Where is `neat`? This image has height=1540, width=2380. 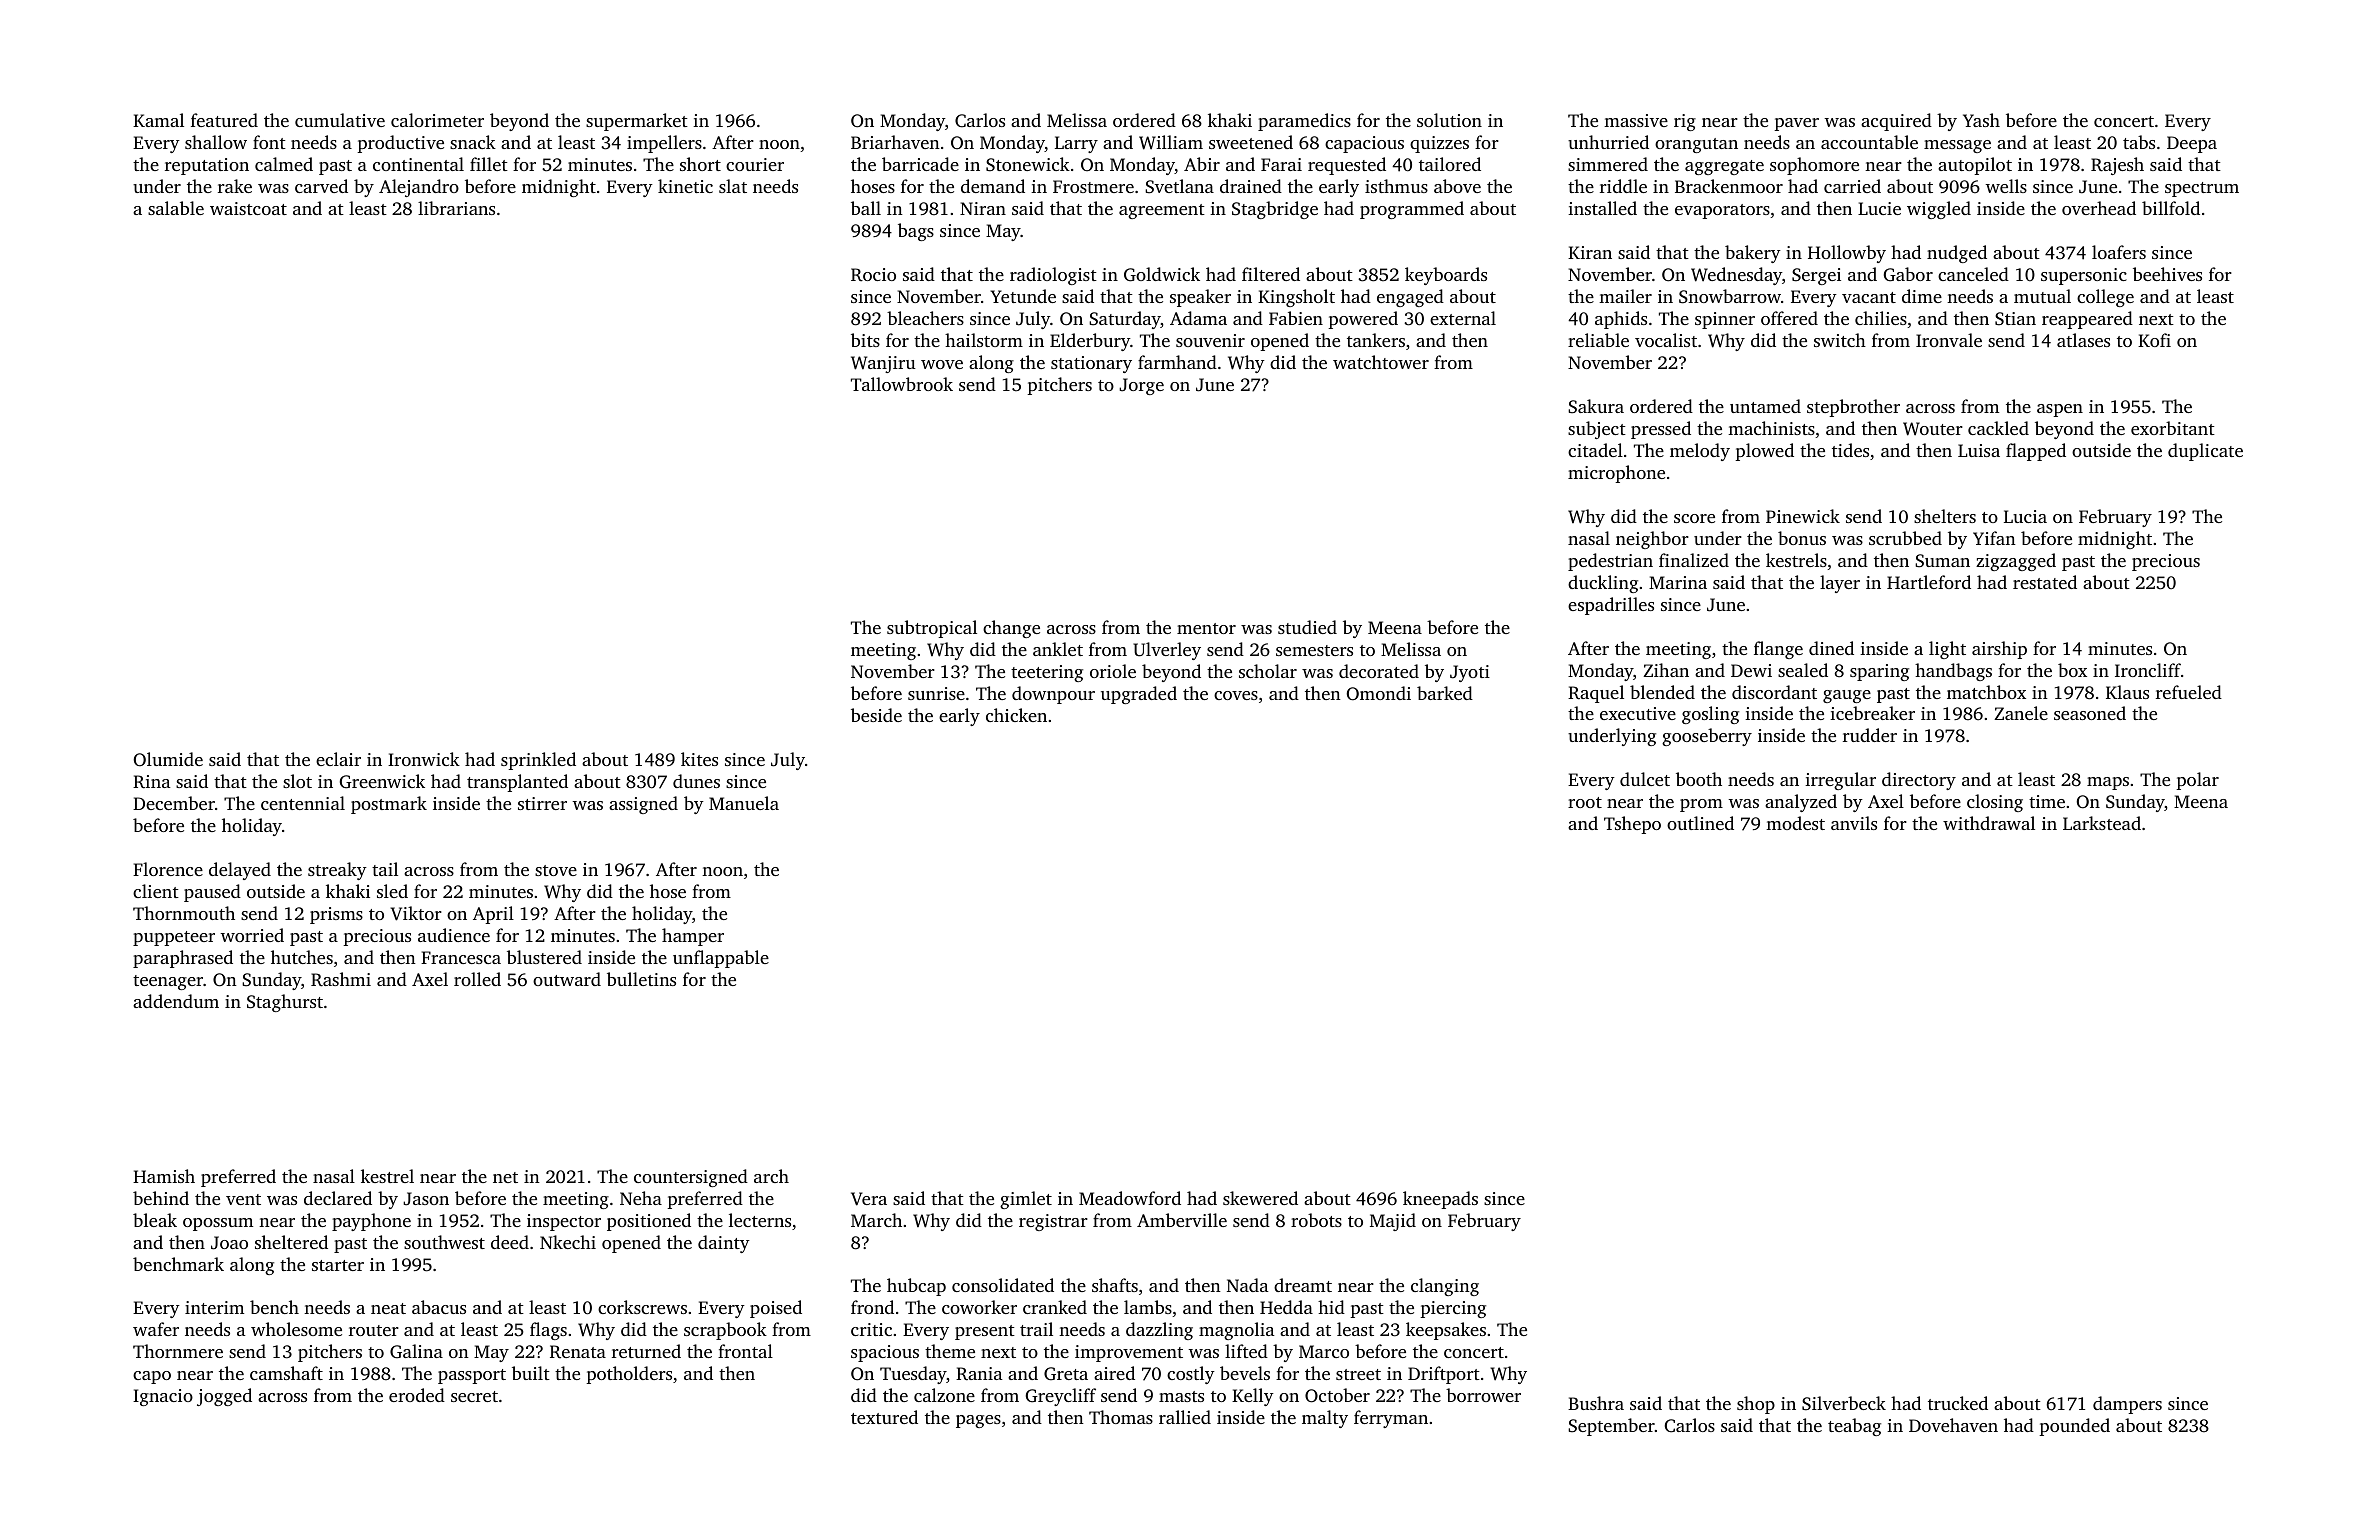
neat is located at coordinates (388, 1308).
